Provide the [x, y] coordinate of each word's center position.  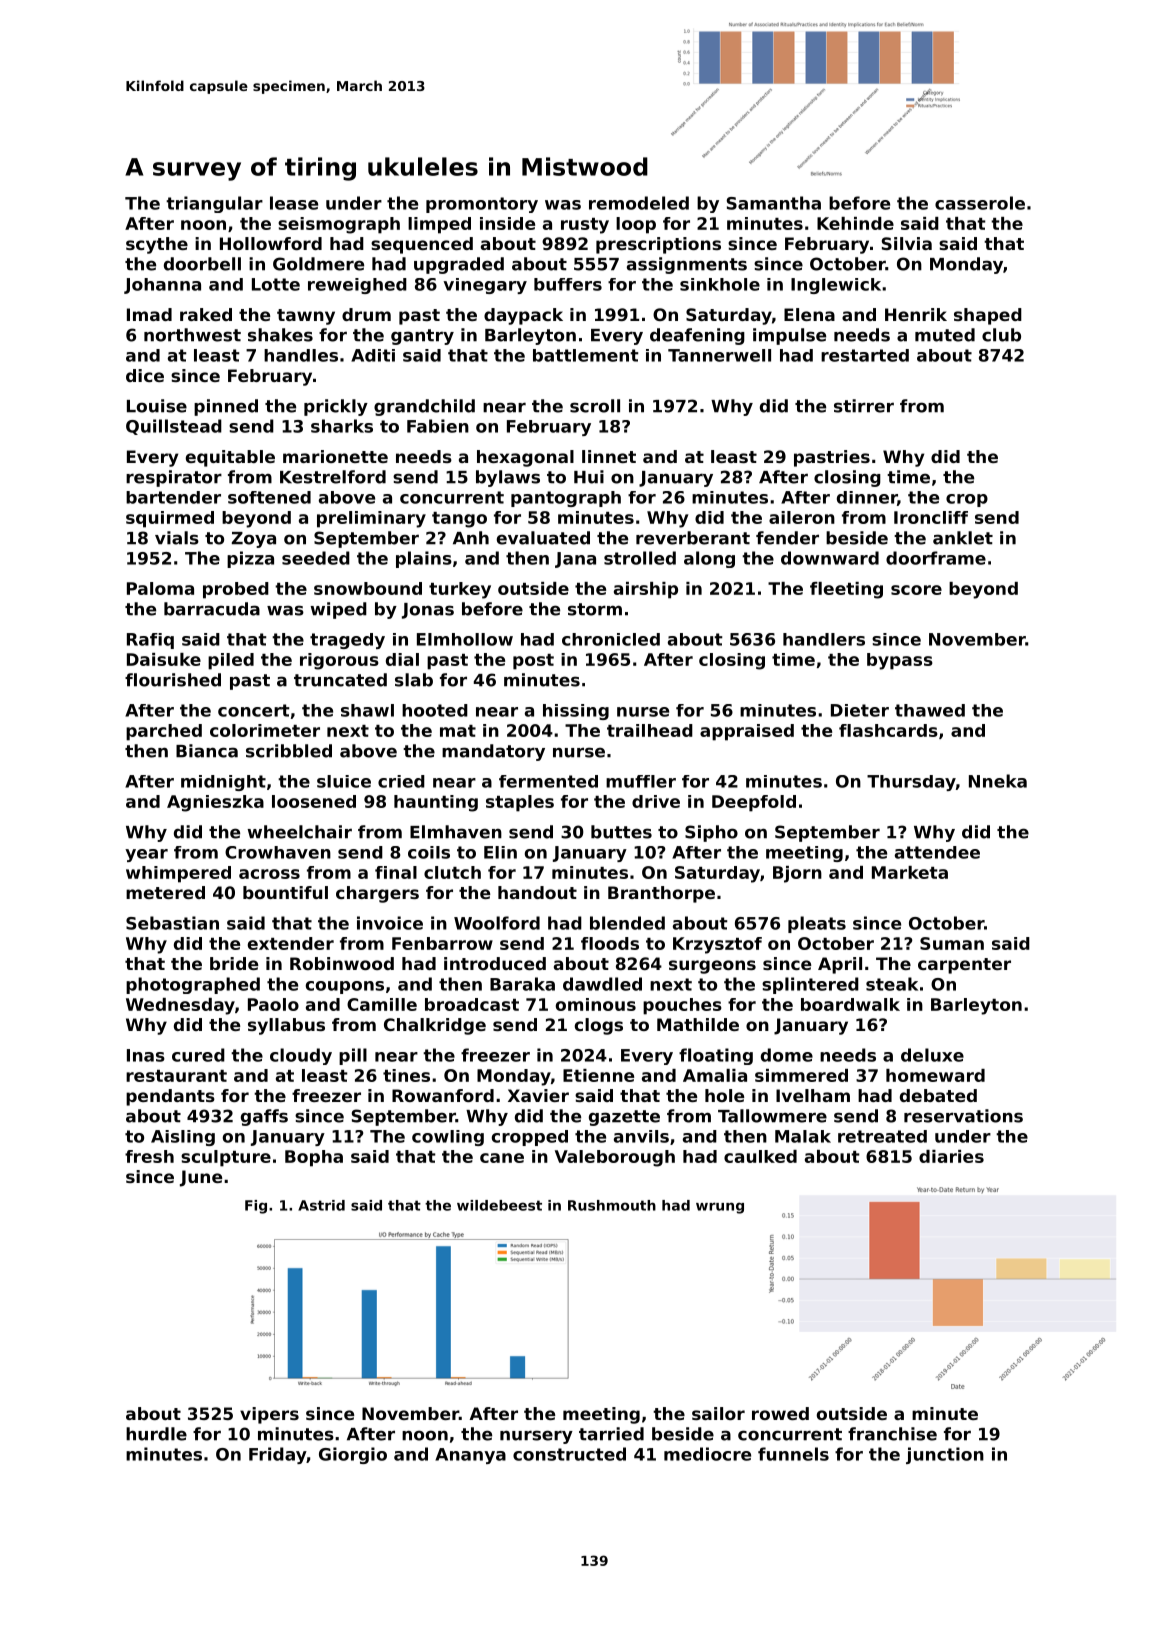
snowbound [368, 588]
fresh [149, 1156]
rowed [780, 1413]
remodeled [639, 203]
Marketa [910, 872]
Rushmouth [612, 1205]
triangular [214, 204]
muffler [641, 781]
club [1001, 335]
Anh [471, 538]
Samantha [773, 203]
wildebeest [499, 1205]
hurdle [156, 1434]
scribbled [289, 751]
